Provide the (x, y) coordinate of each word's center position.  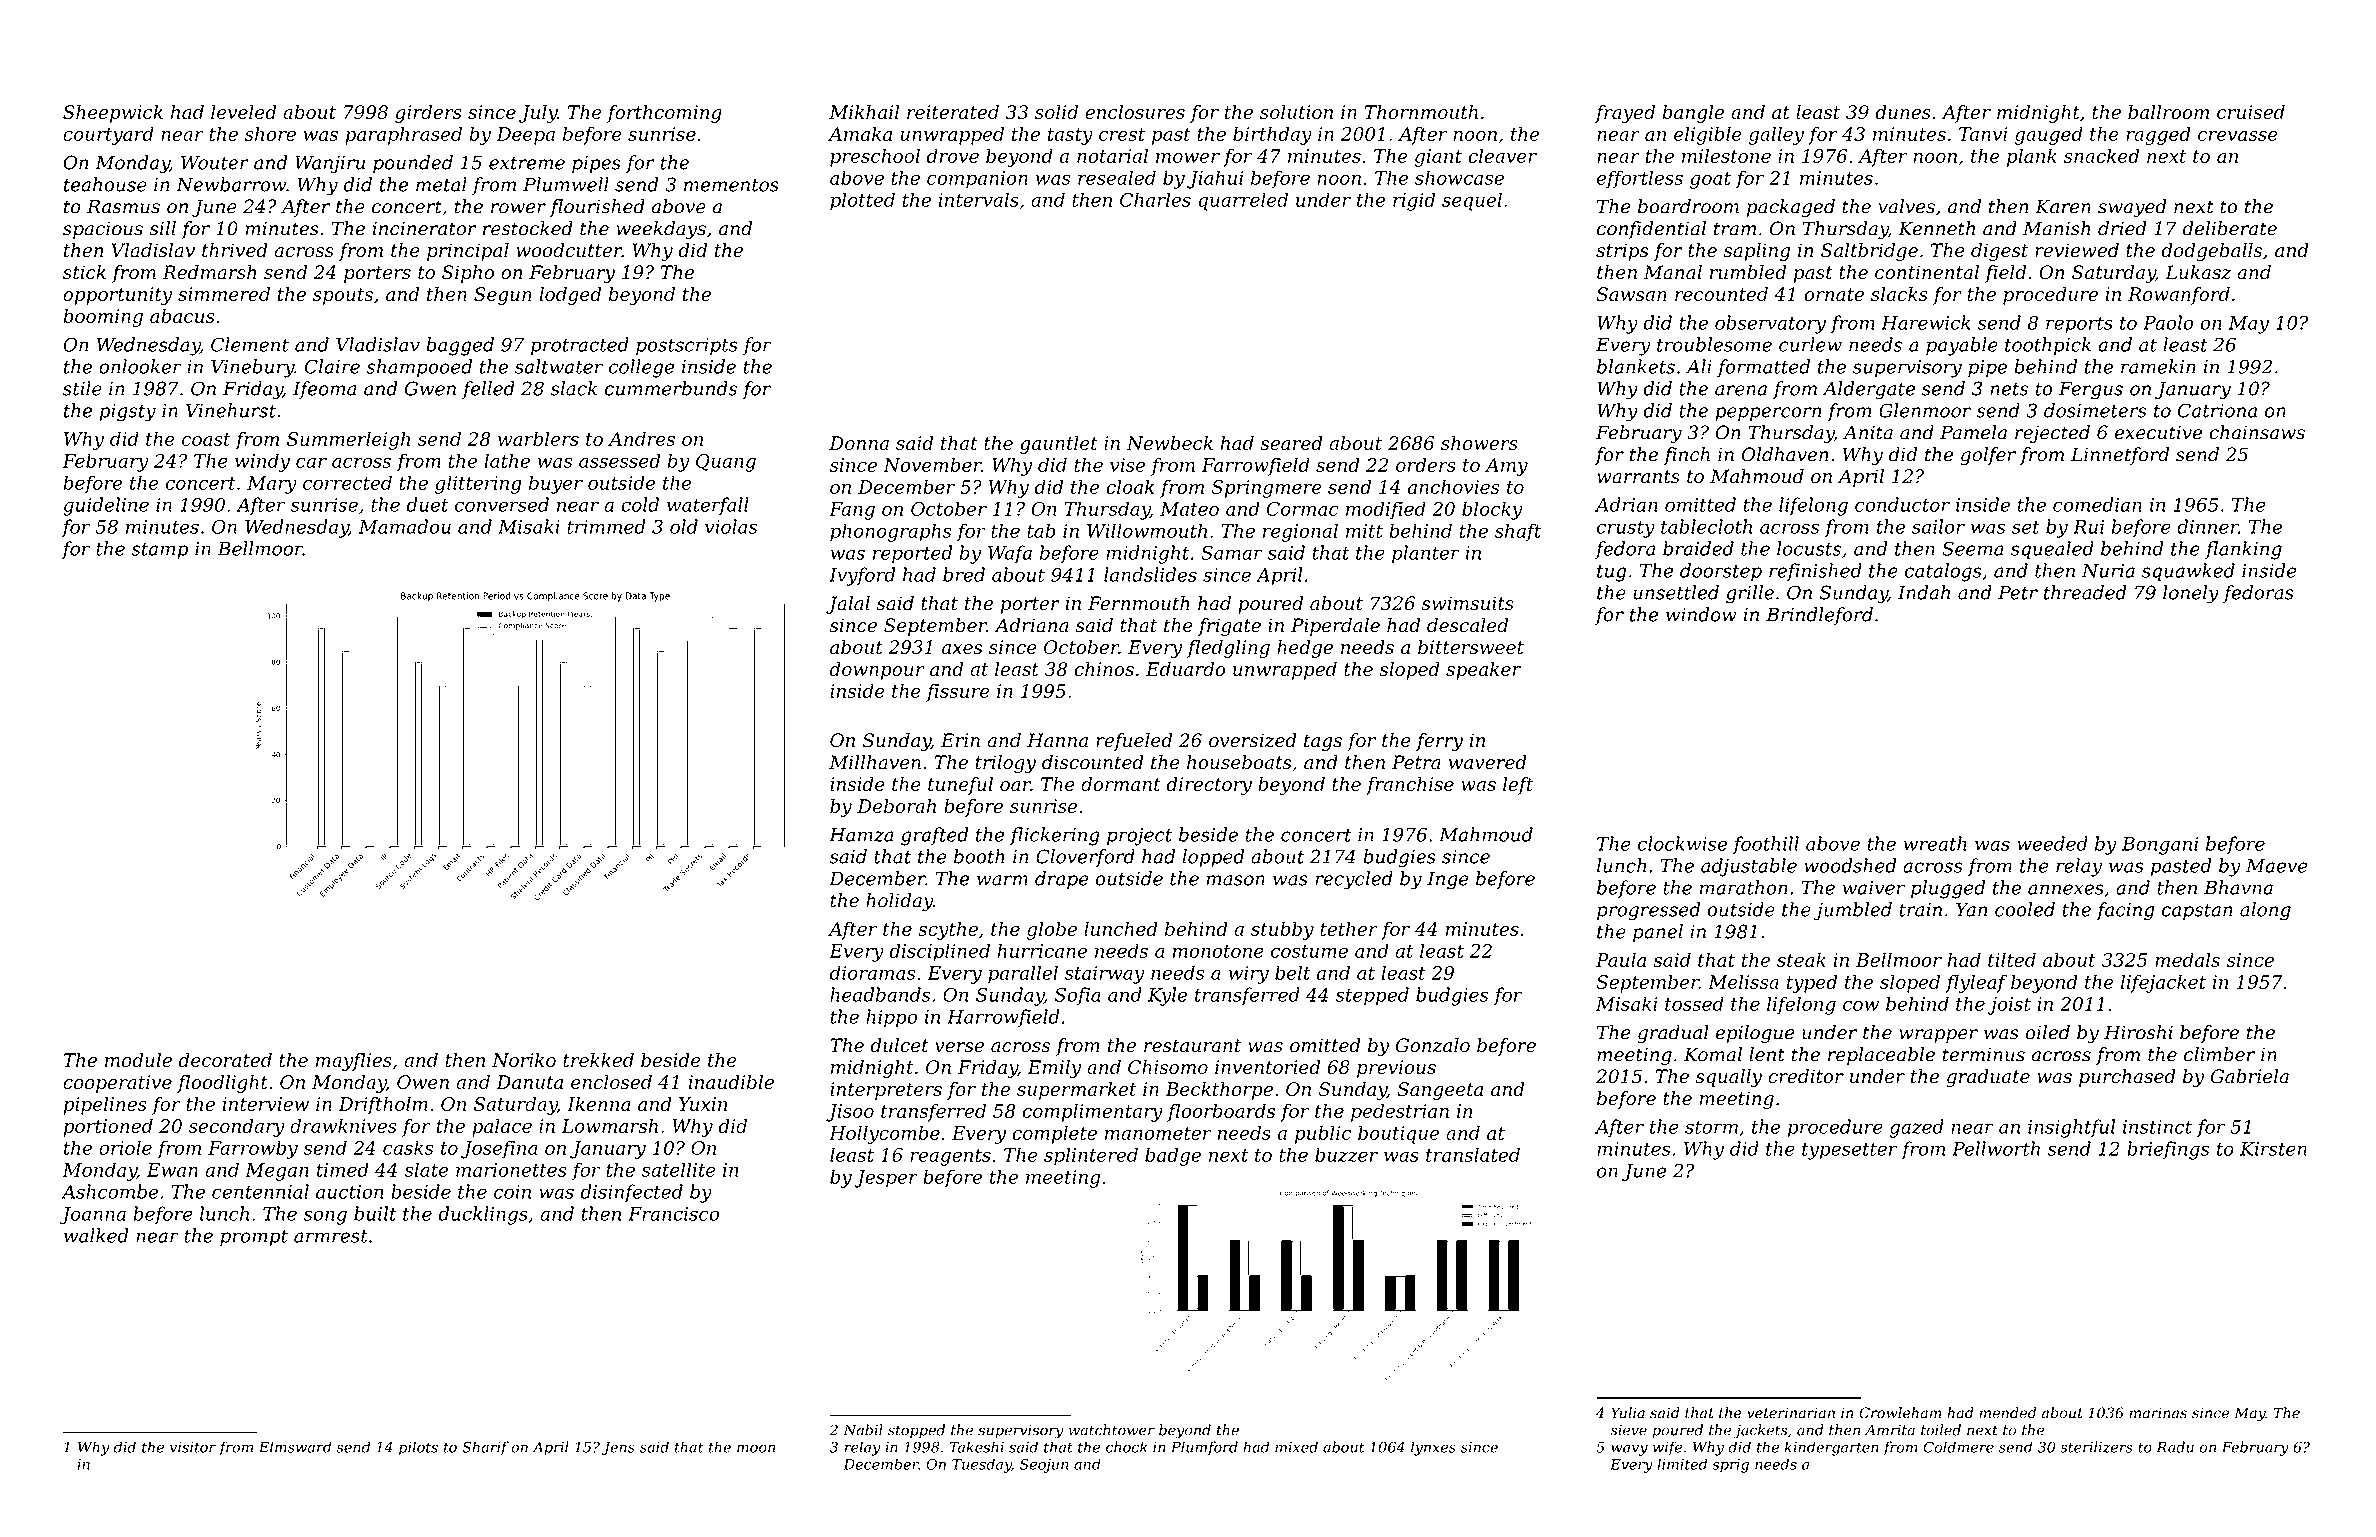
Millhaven (875, 762)
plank (2032, 157)
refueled (1134, 742)
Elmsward (295, 1447)
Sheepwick (113, 114)
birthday (1272, 135)
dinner (2208, 526)
